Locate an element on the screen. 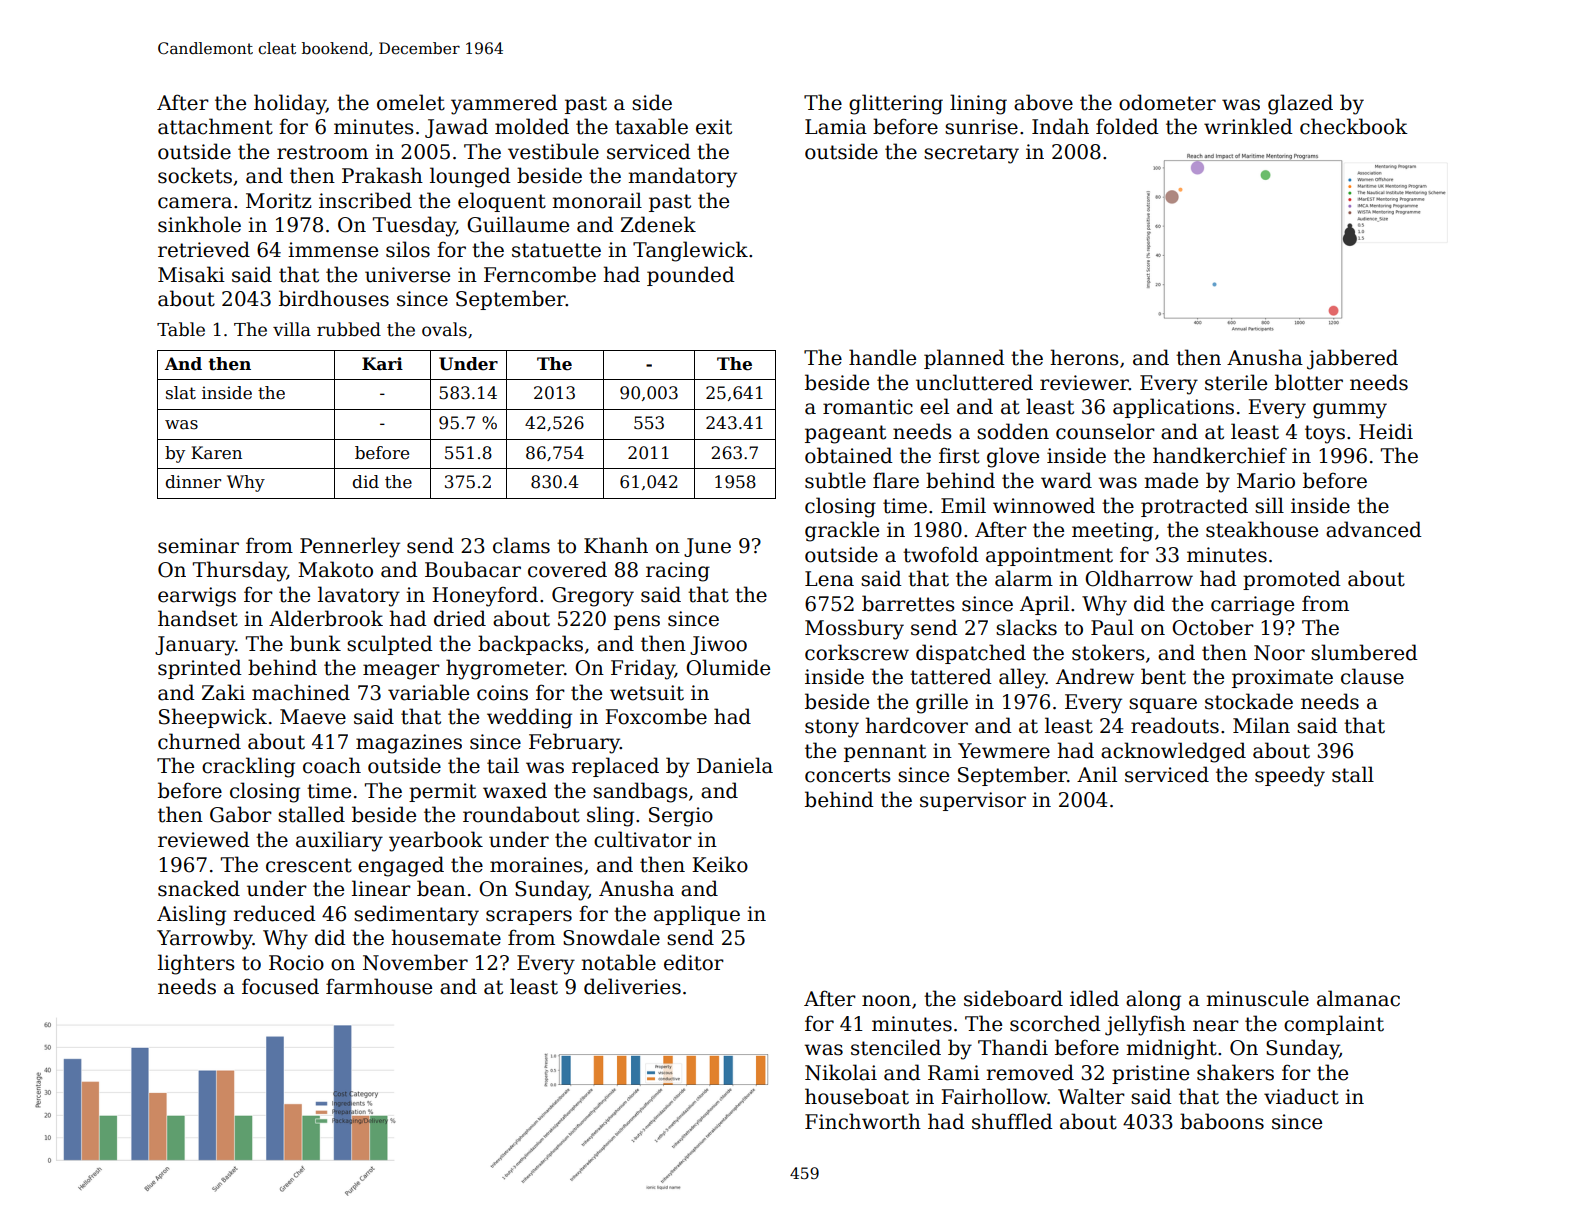 This screenshot has width=1580, height=1221. handle is located at coordinates (882, 357).
